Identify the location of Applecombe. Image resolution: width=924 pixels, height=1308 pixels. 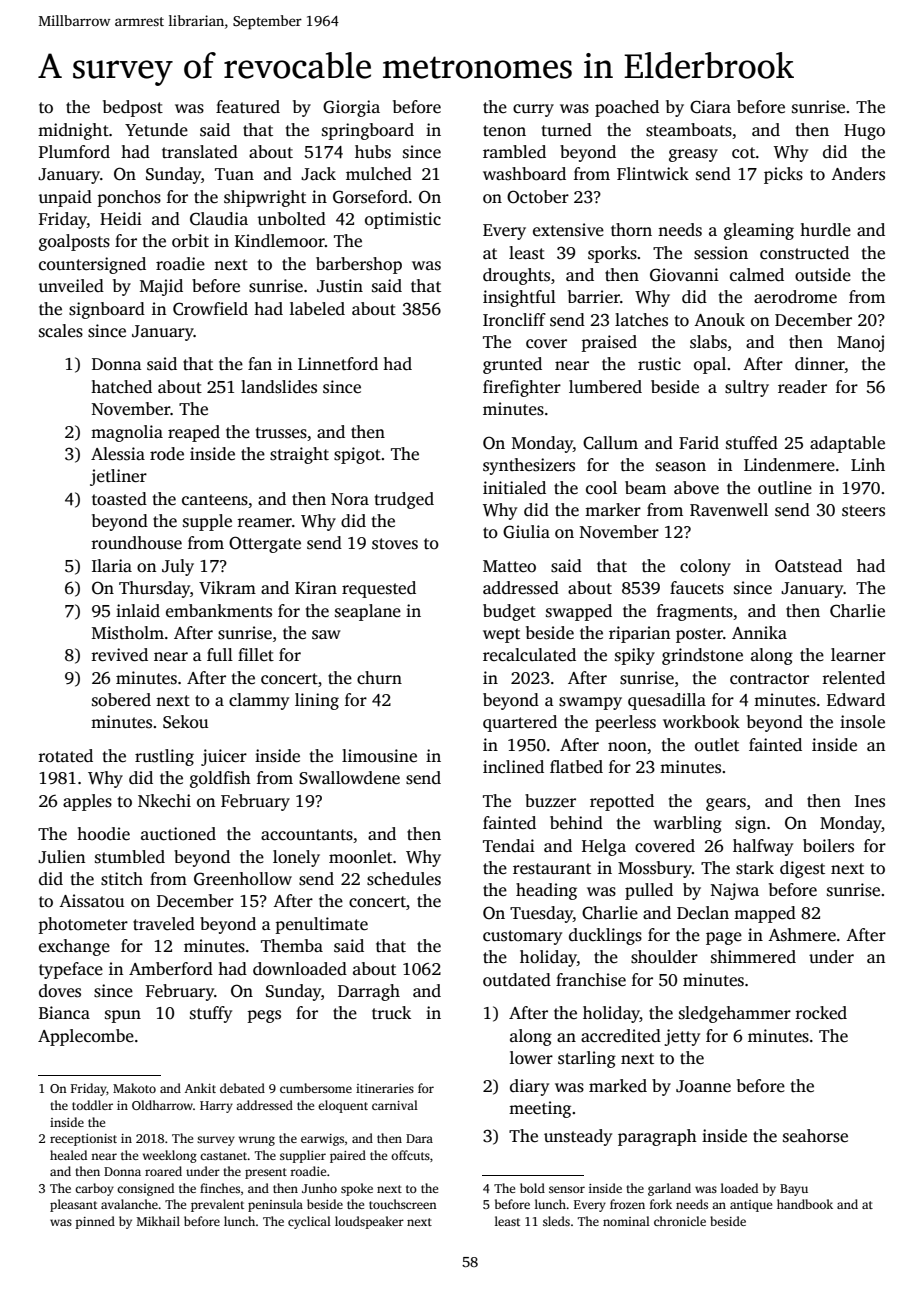
(86, 1037).
